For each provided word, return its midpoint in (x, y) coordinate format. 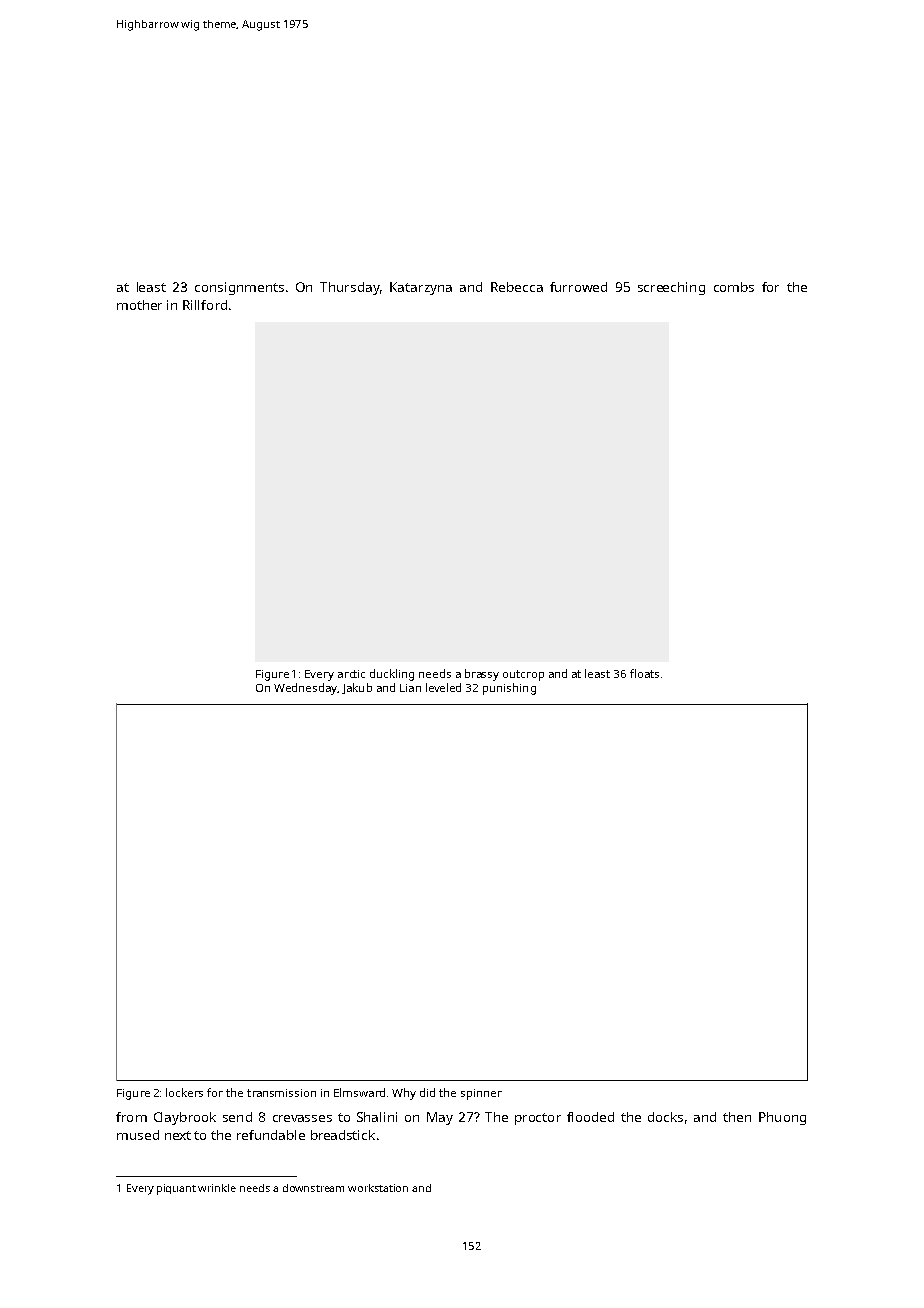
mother (139, 305)
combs (734, 287)
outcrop (523, 675)
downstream (313, 1188)
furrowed (578, 287)
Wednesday (305, 689)
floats (644, 673)
